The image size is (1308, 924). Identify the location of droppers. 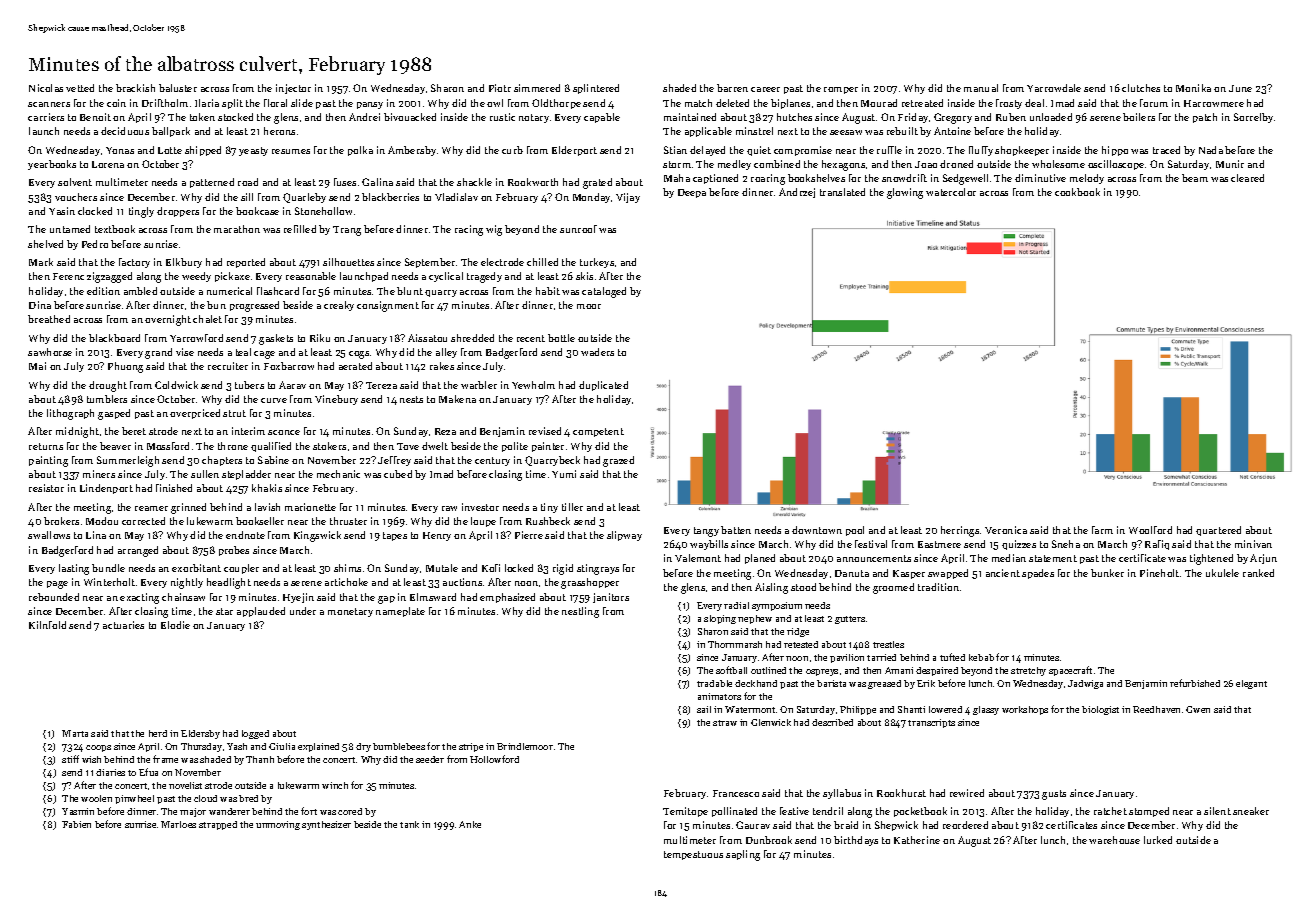
(178, 212).
